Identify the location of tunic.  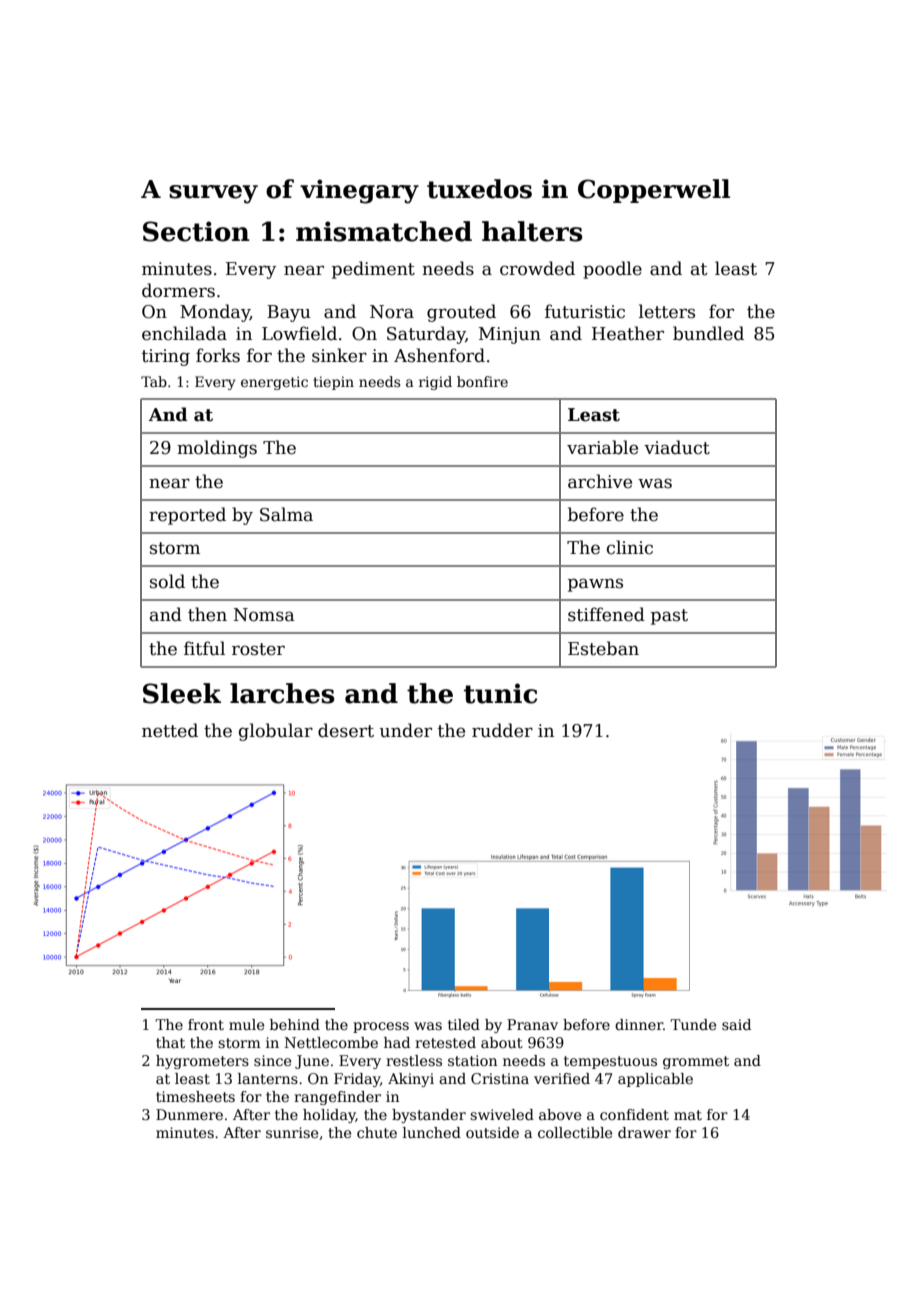
(500, 693).
